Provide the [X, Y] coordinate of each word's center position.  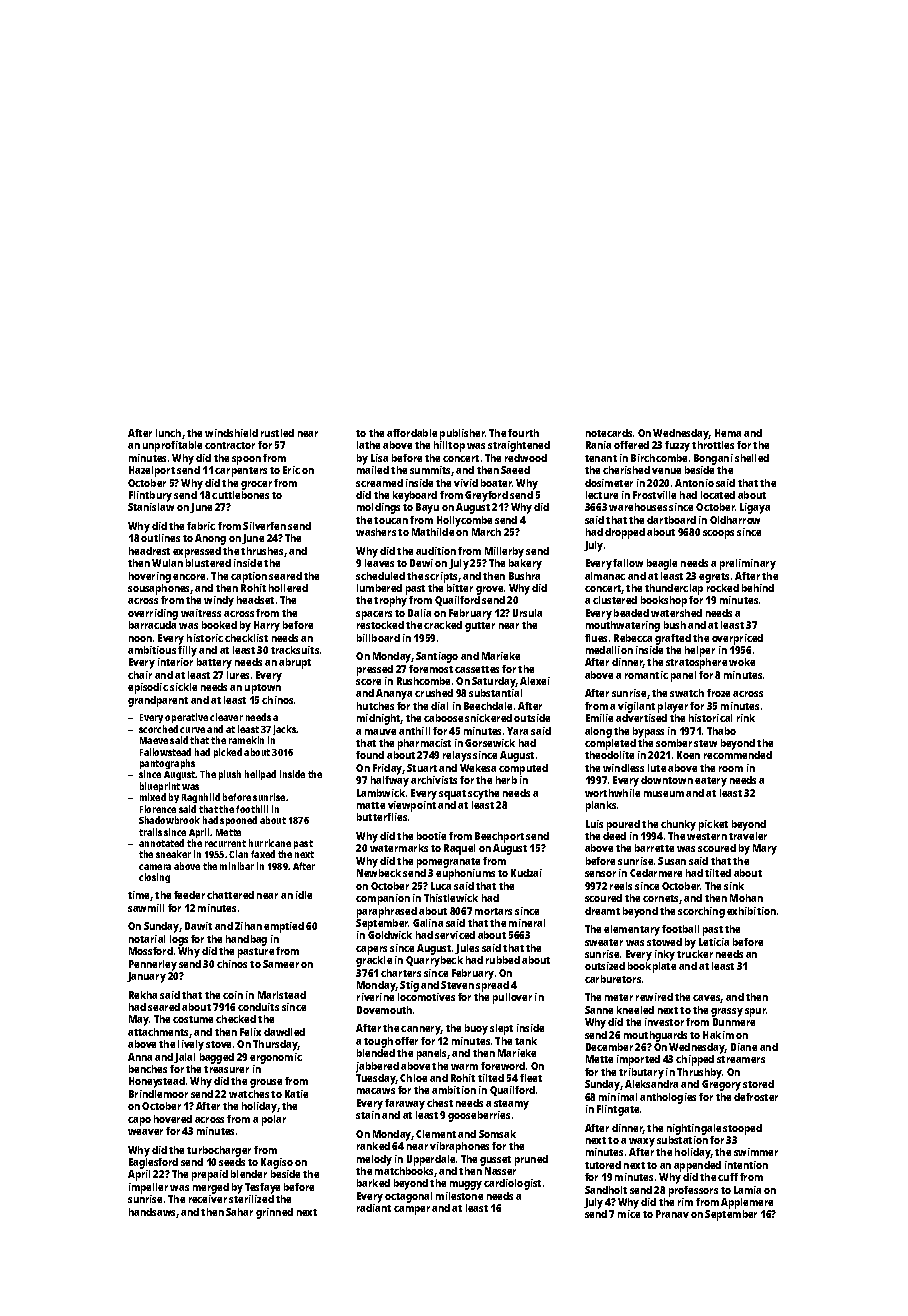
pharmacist [424, 744]
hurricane [270, 843]
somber [674, 743]
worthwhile [612, 793]
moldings [378, 508]
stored [758, 1084]
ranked [373, 1146]
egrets [714, 578]
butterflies [382, 817]
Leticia [714, 942]
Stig [409, 986]
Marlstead [282, 995]
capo [139, 1121]
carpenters [241, 472]
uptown [263, 689]
